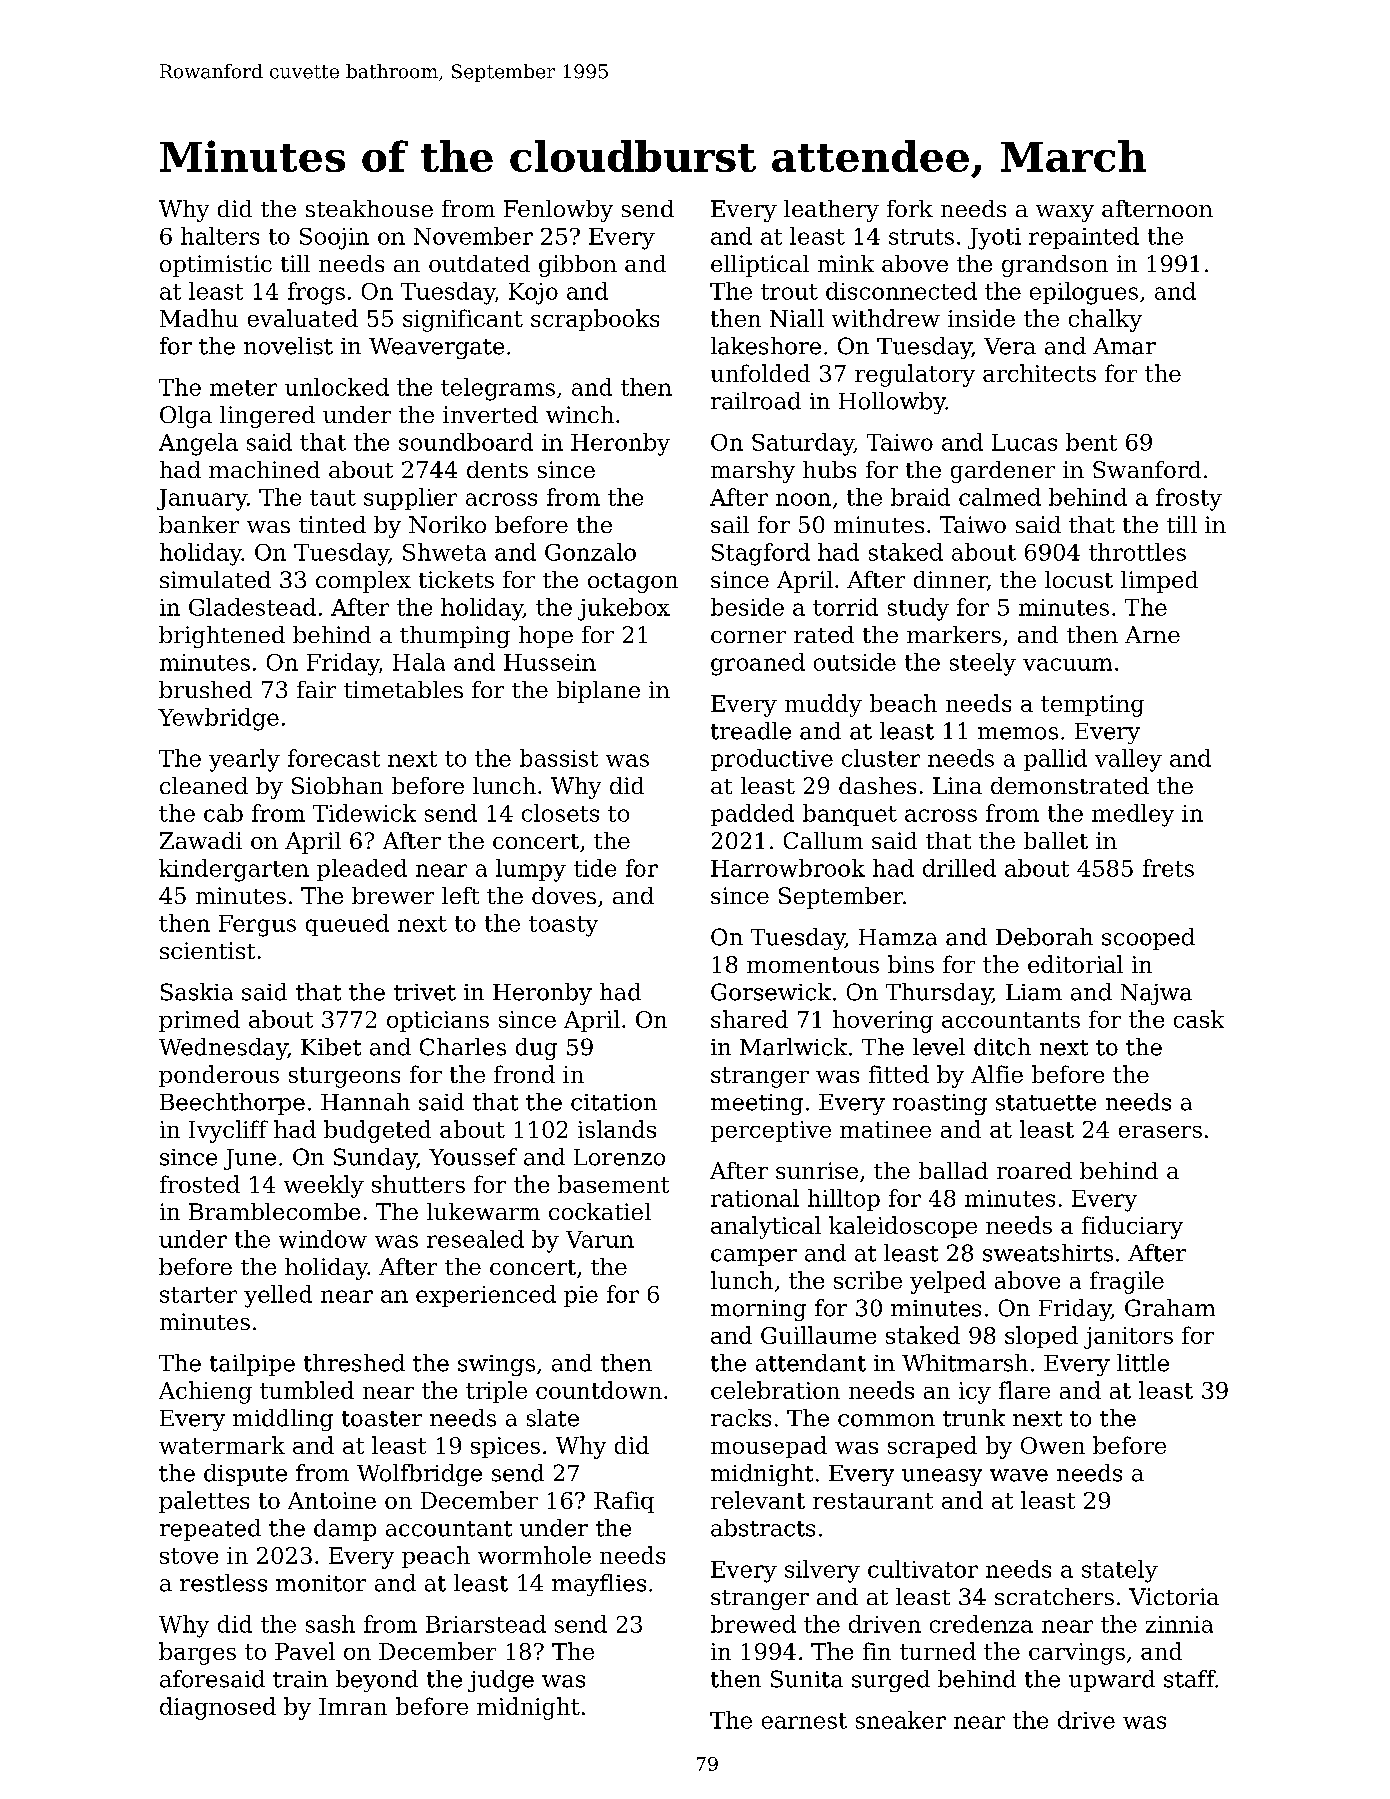  What do you see at coordinates (753, 1624) in the document?
I see `brewed` at bounding box center [753, 1624].
